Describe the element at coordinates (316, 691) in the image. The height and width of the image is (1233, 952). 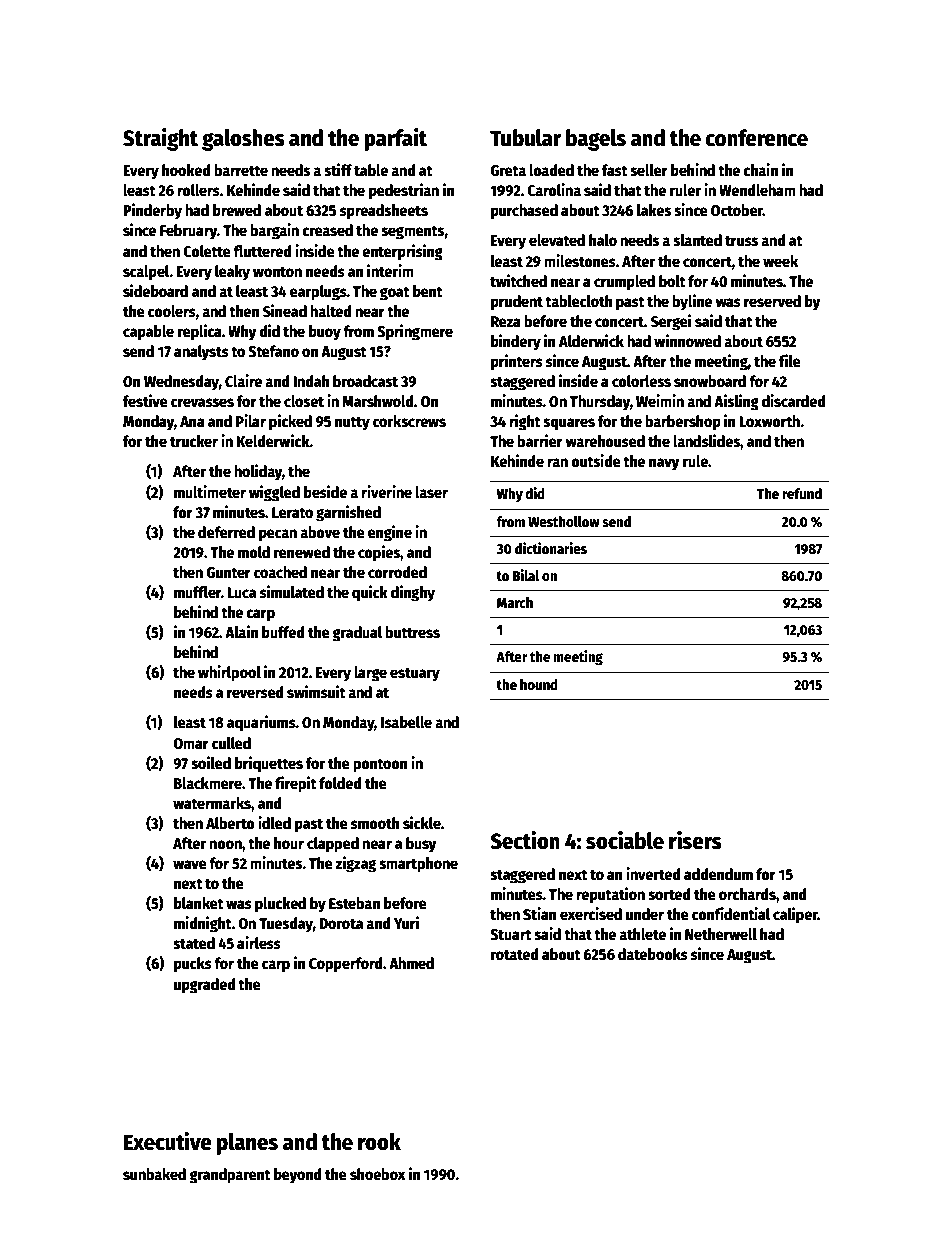
I see `swimsuit` at that location.
